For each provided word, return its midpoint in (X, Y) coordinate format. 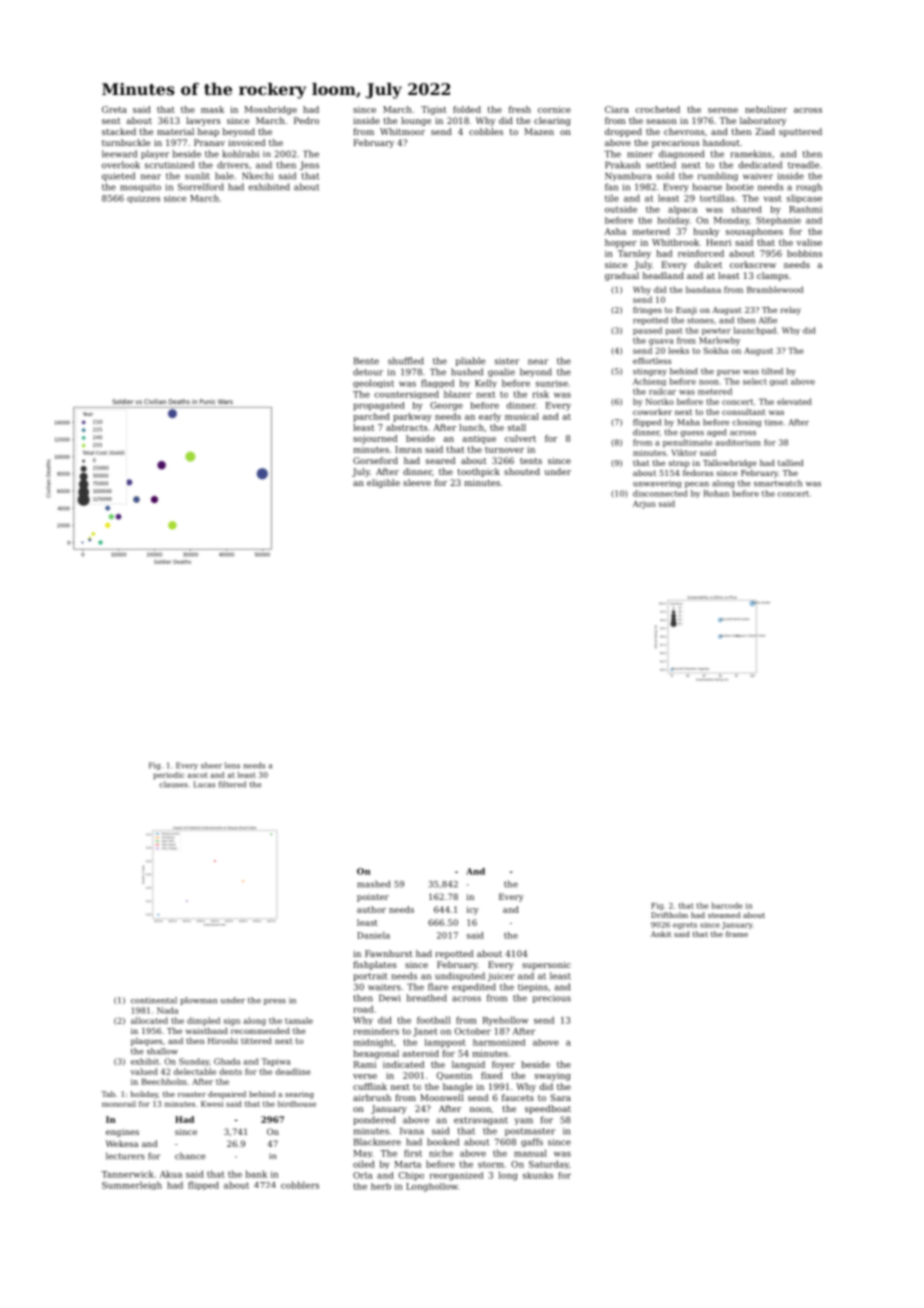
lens (232, 765)
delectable (195, 1071)
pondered (374, 1120)
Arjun (644, 505)
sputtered (800, 132)
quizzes (143, 199)
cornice (554, 109)
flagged (437, 383)
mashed (373, 884)
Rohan (716, 493)
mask (212, 109)
